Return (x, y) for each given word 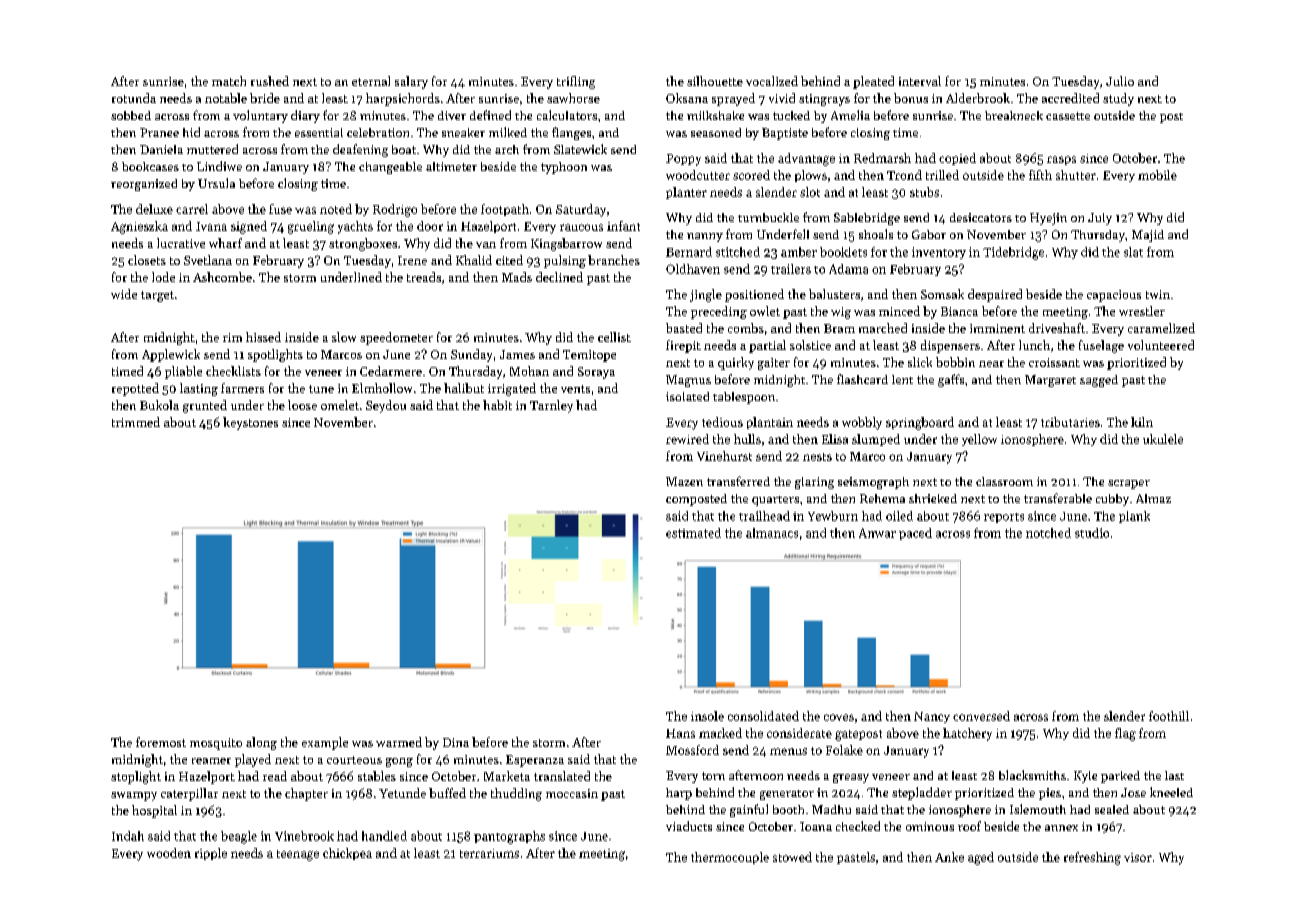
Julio (1120, 81)
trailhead (764, 516)
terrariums (489, 853)
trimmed (136, 422)
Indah (128, 836)
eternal (371, 81)
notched (1048, 533)
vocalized (772, 81)
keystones (250, 423)
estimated (693, 533)
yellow (979, 440)
